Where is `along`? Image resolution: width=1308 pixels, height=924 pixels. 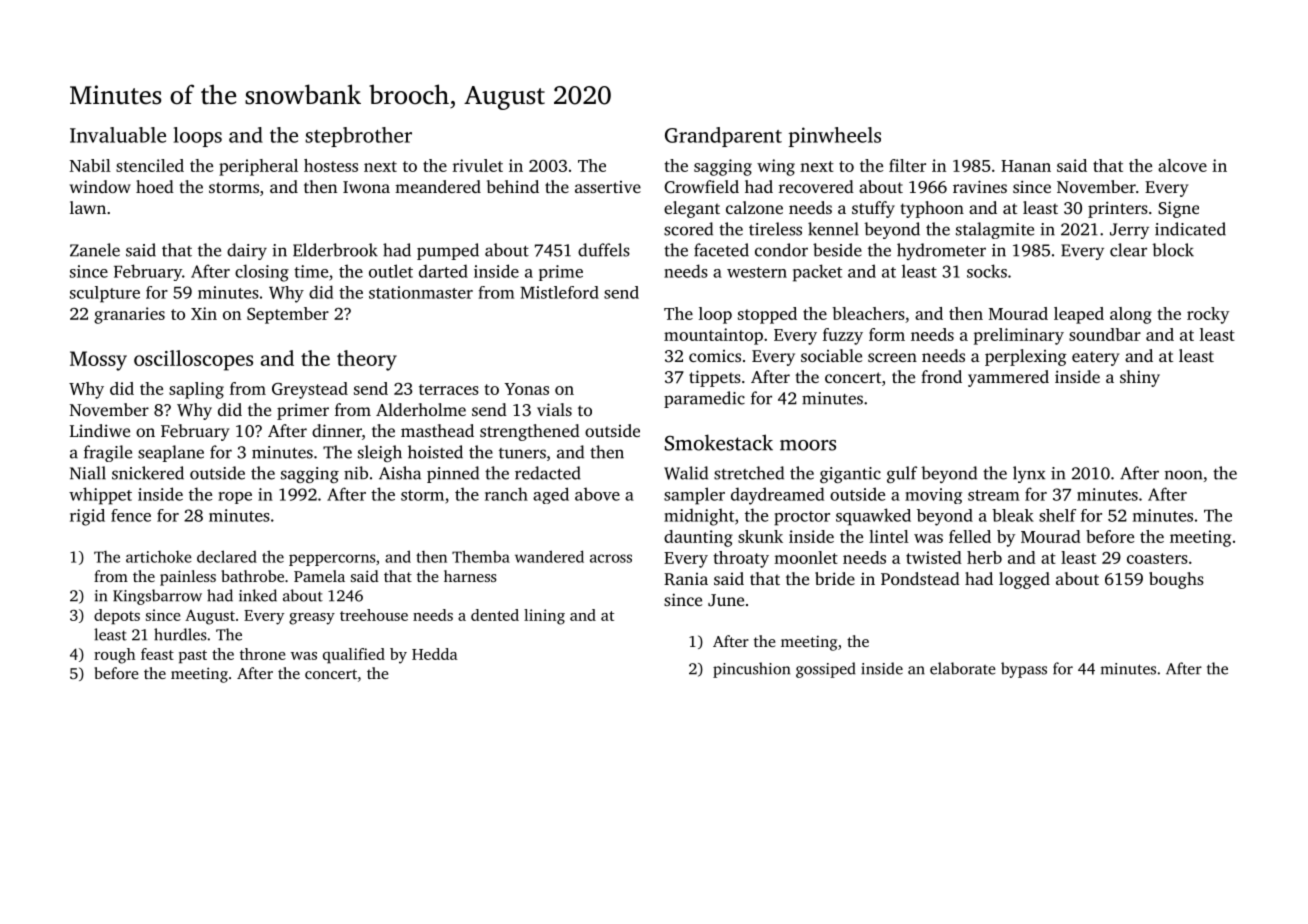 along is located at coordinates (1131, 315).
